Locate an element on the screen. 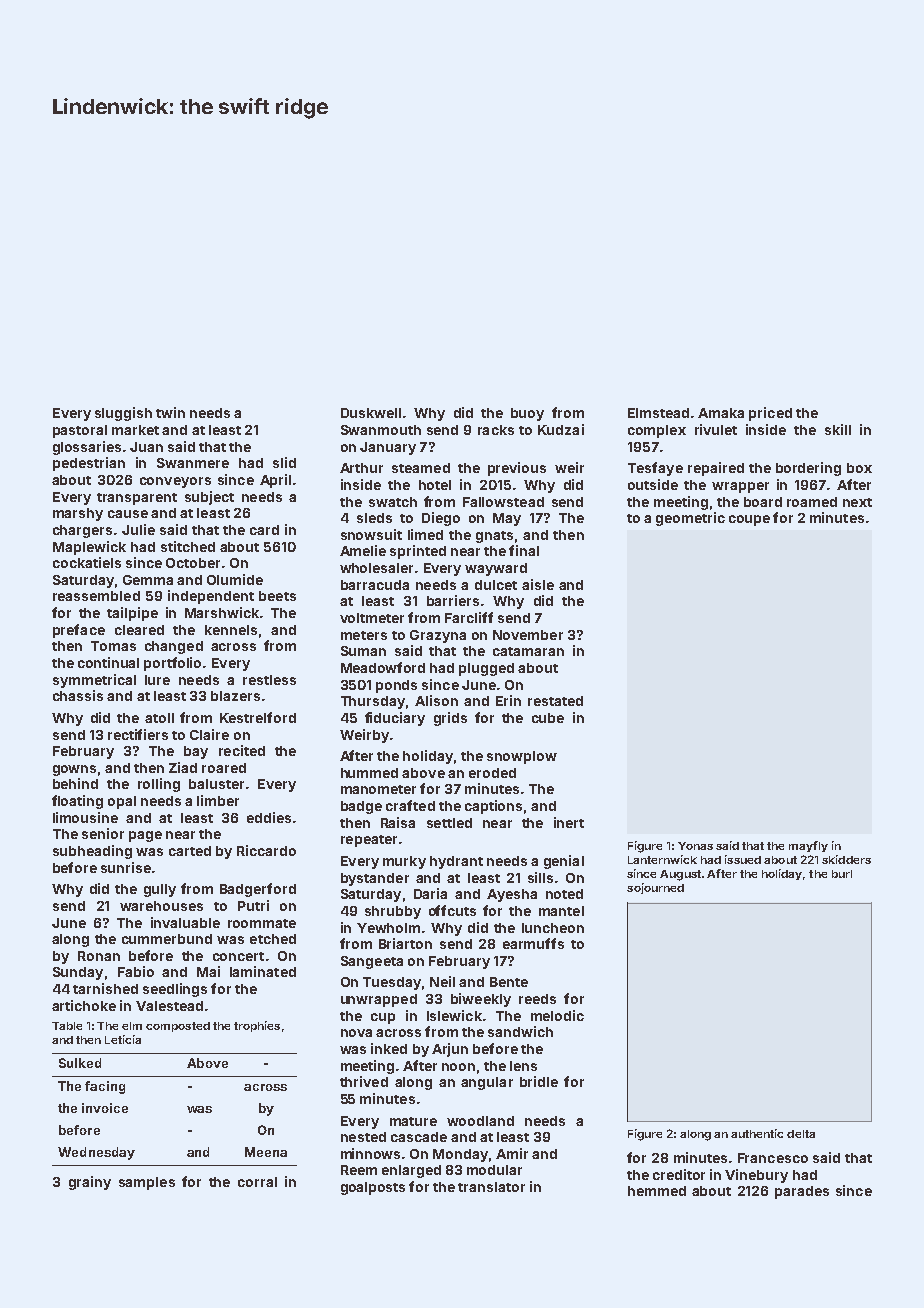 The width and height of the screenshot is (924, 1308). Meena is located at coordinates (266, 1152).
